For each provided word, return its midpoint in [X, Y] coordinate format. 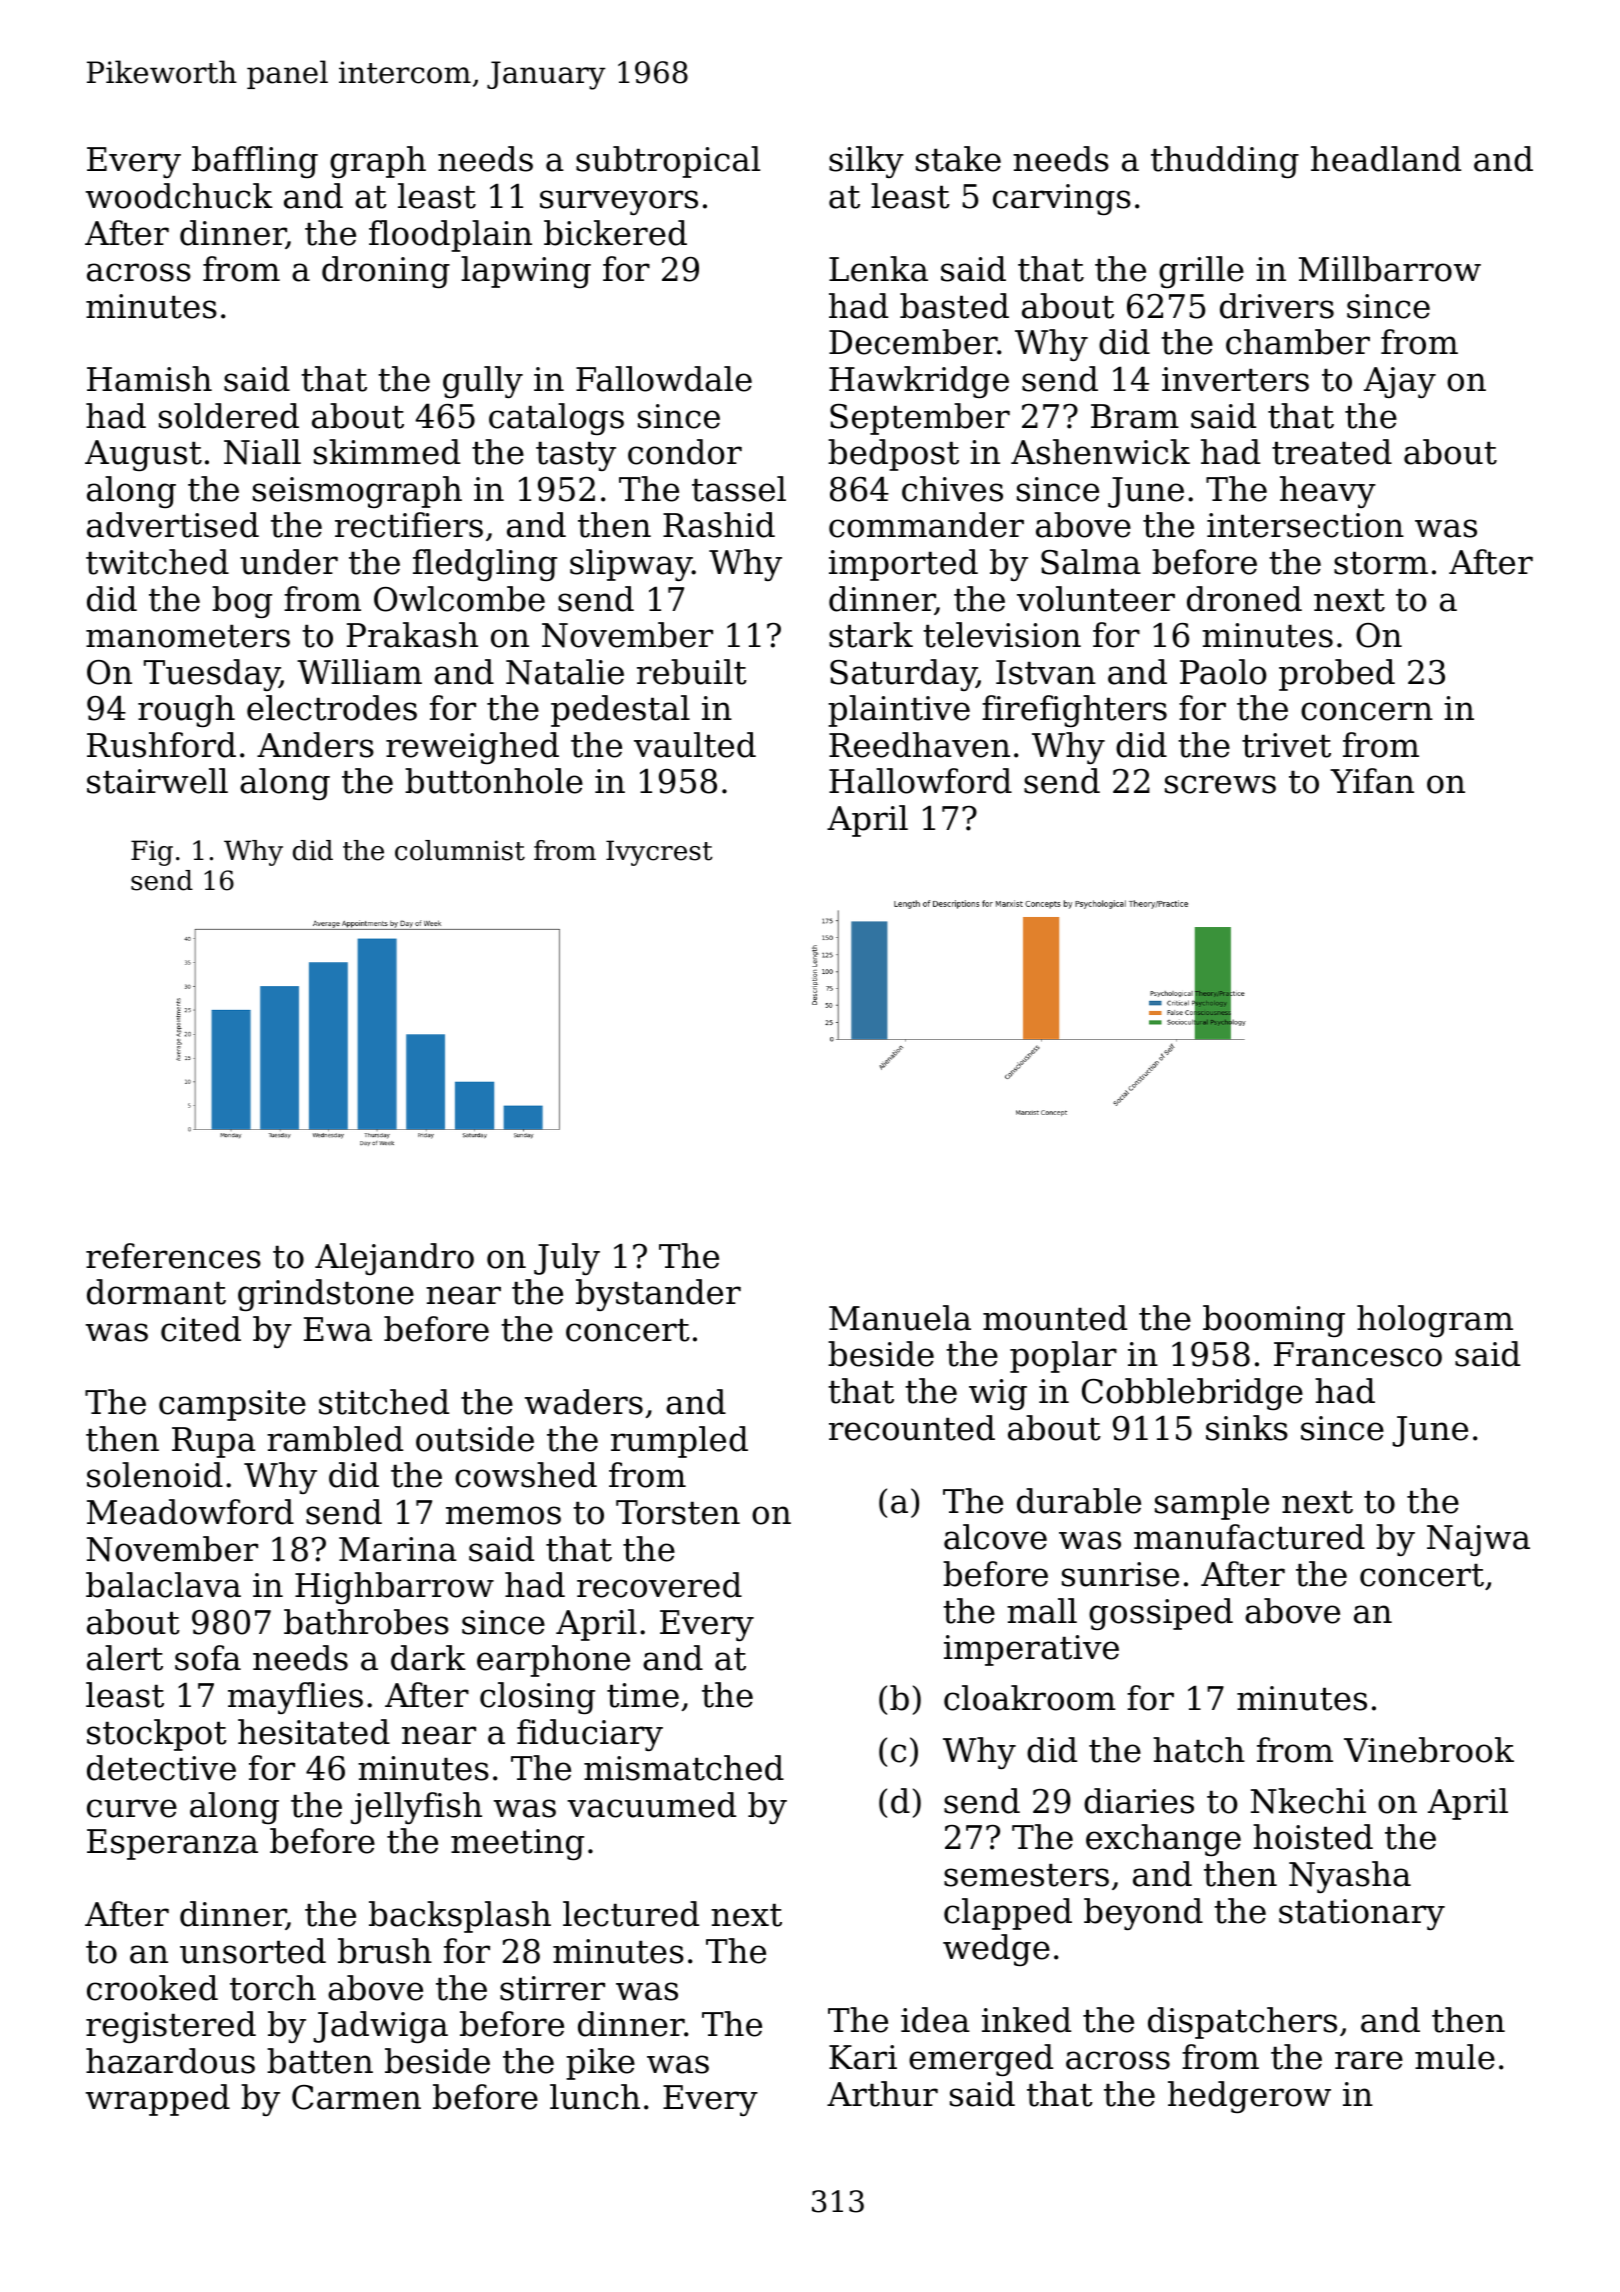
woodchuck [179, 196]
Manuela [900, 1318]
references [173, 1256]
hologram [1435, 1321]
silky [866, 162]
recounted [912, 1428]
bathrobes [366, 1622]
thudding [1225, 162]
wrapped [158, 2100]
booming [1274, 1321]
